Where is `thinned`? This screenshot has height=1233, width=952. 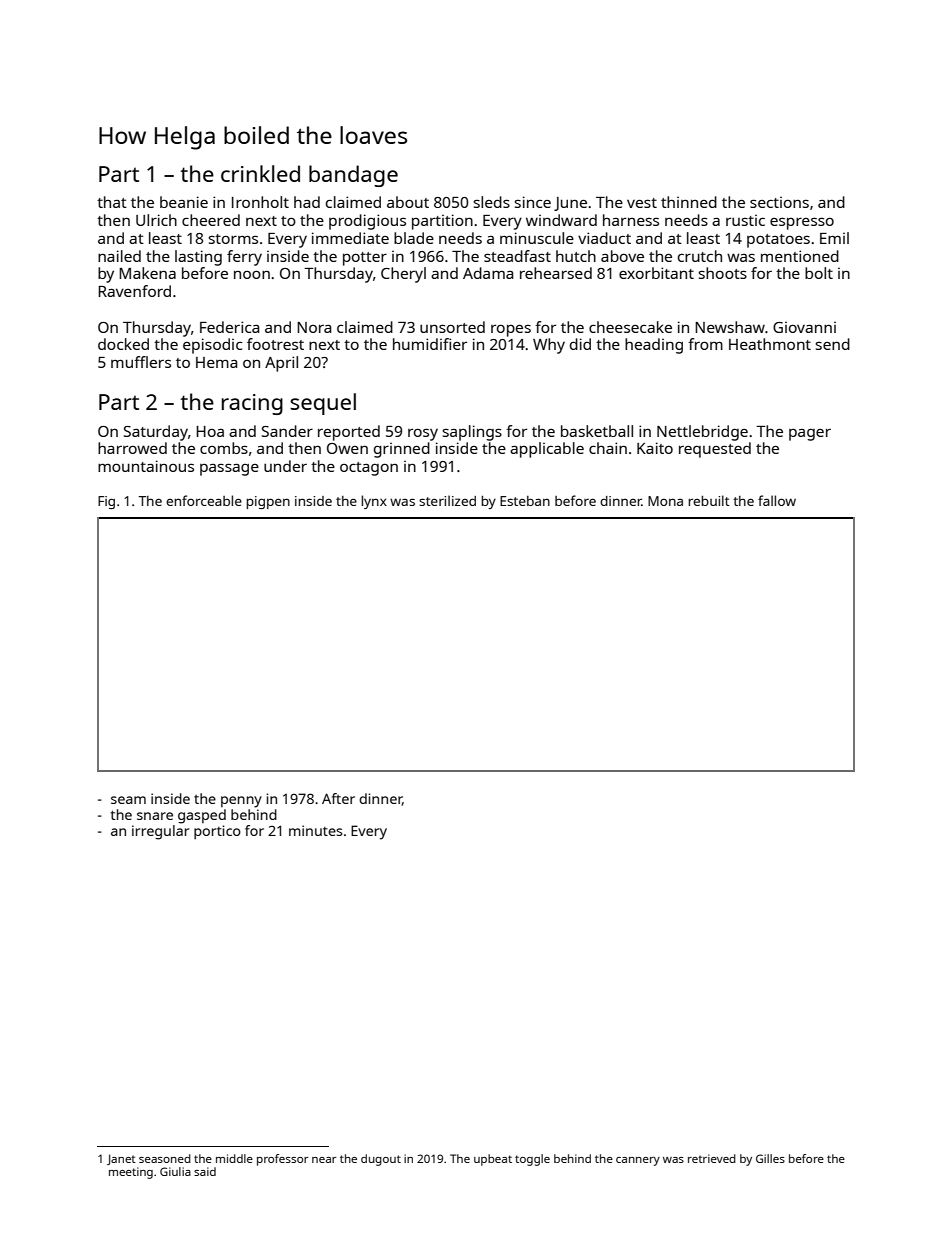 thinned is located at coordinates (689, 202).
